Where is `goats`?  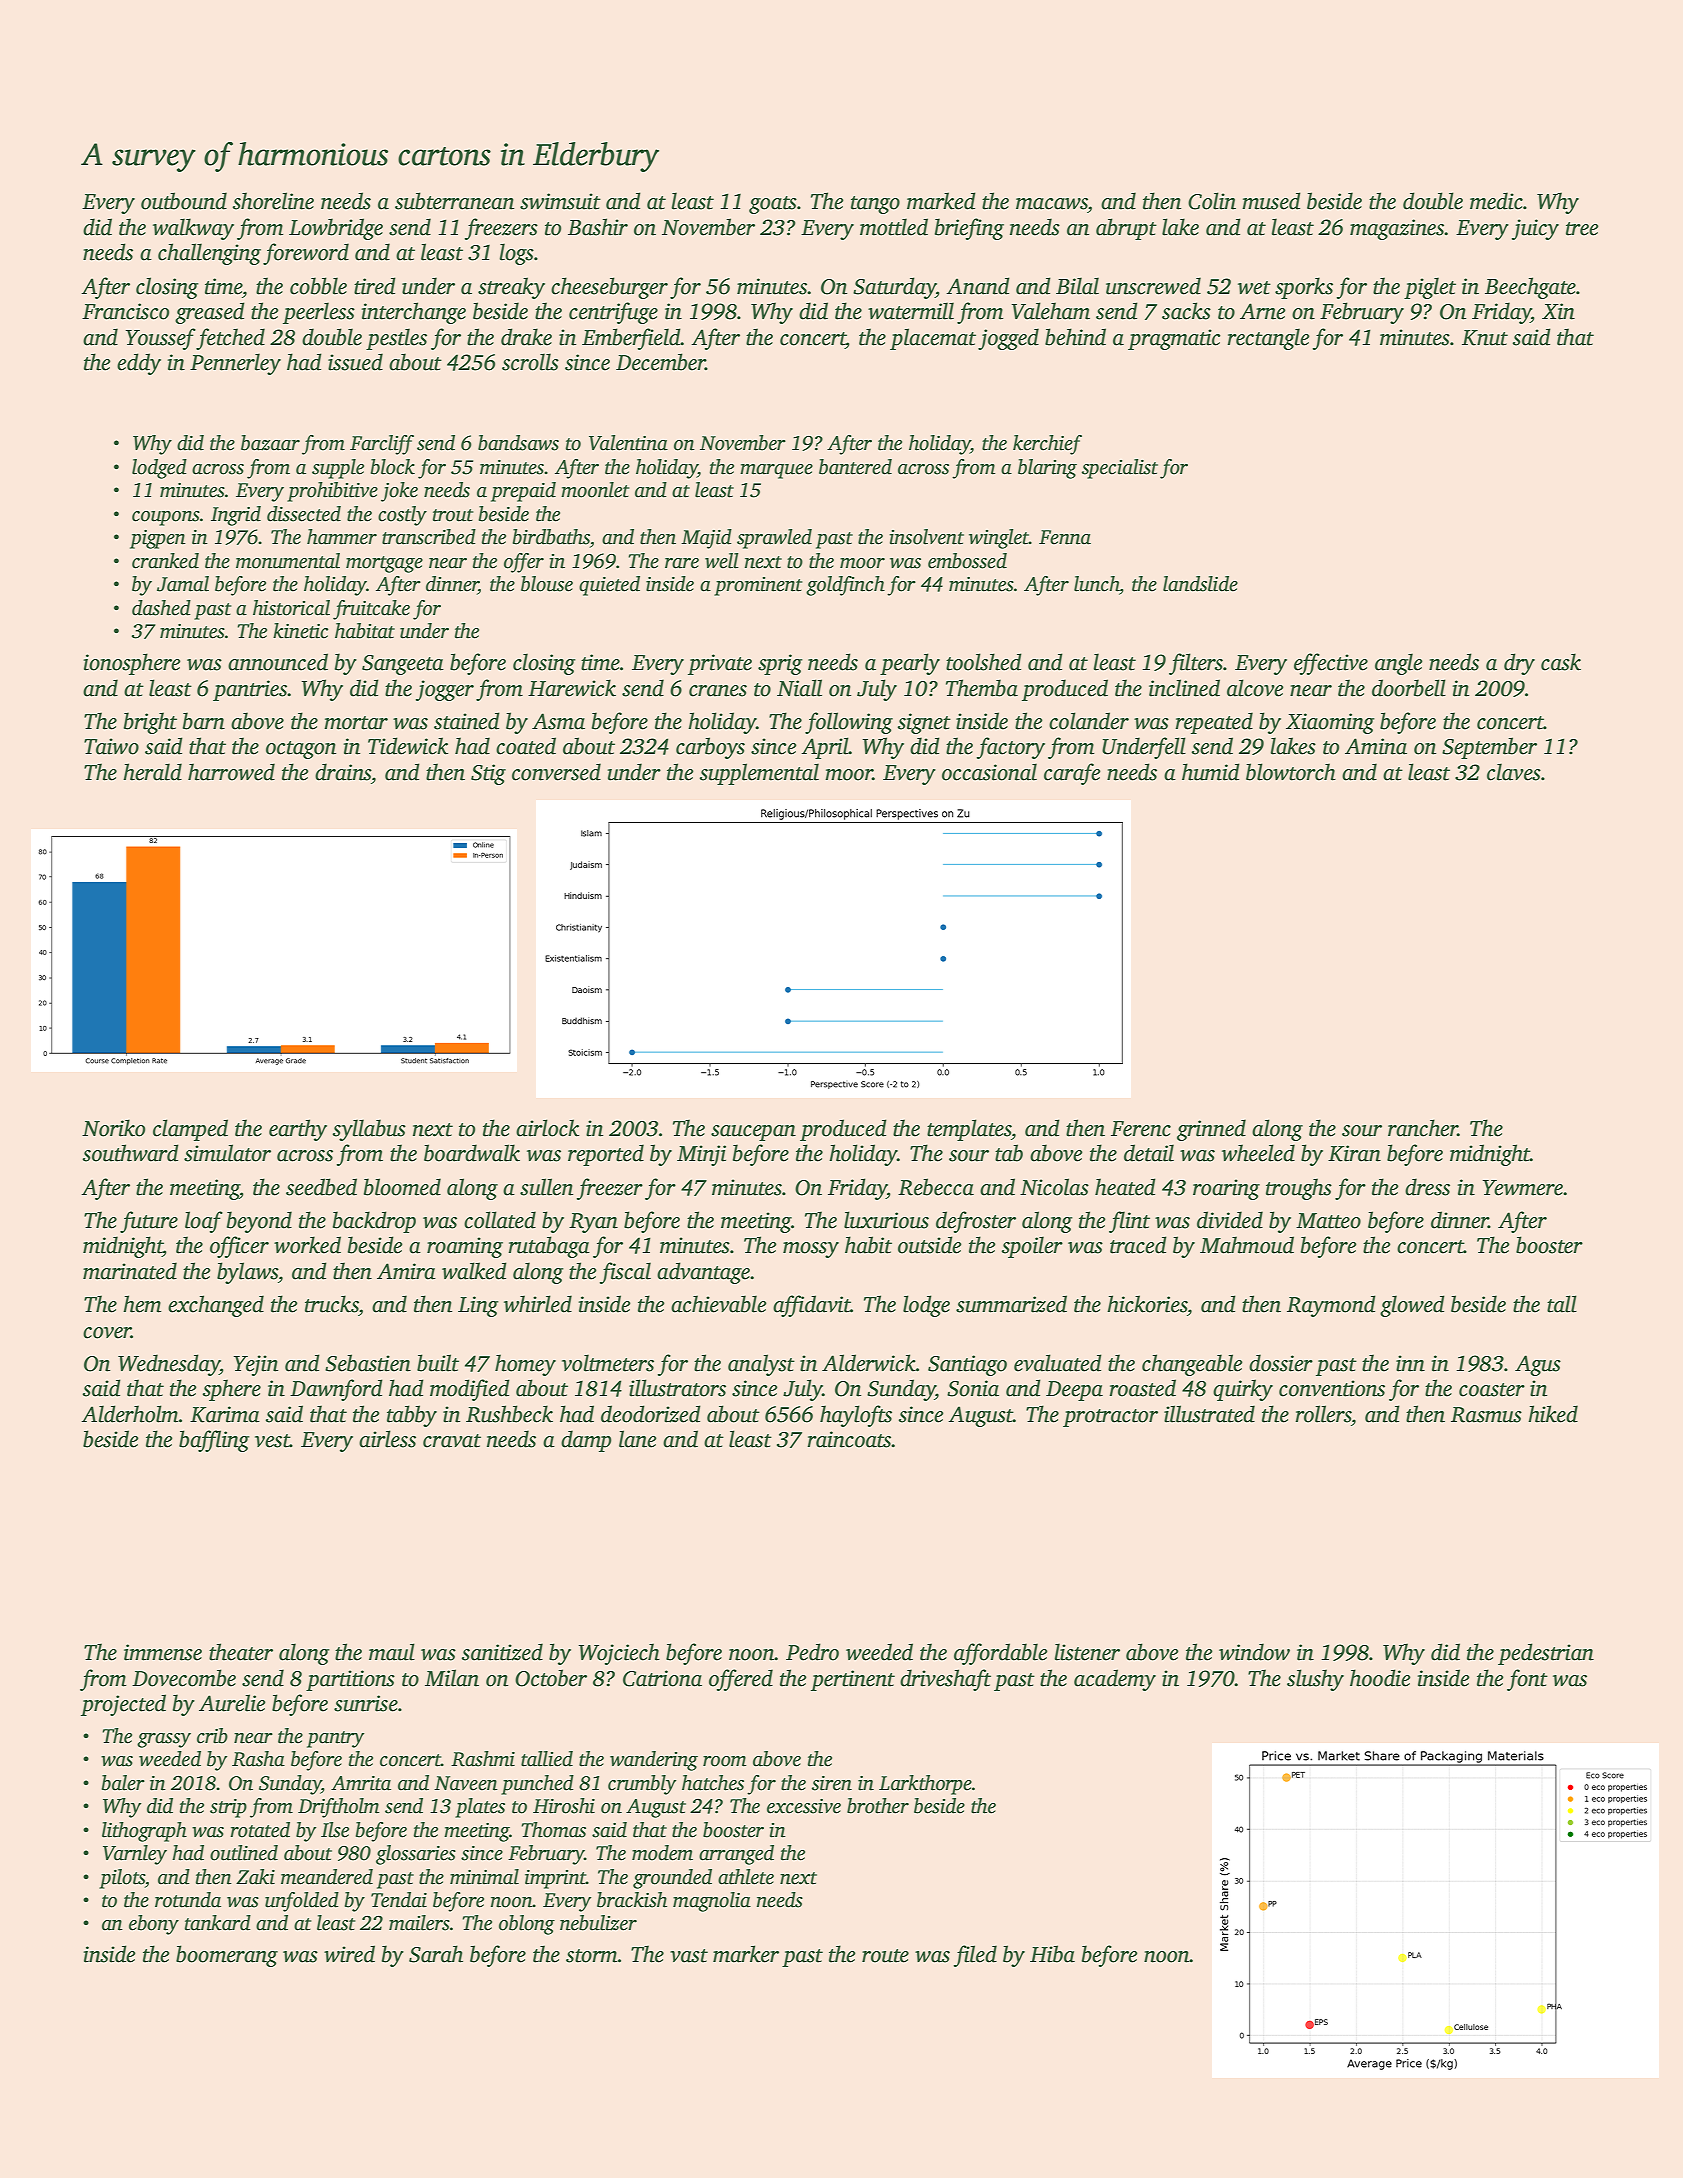
goats is located at coordinates (773, 205).
